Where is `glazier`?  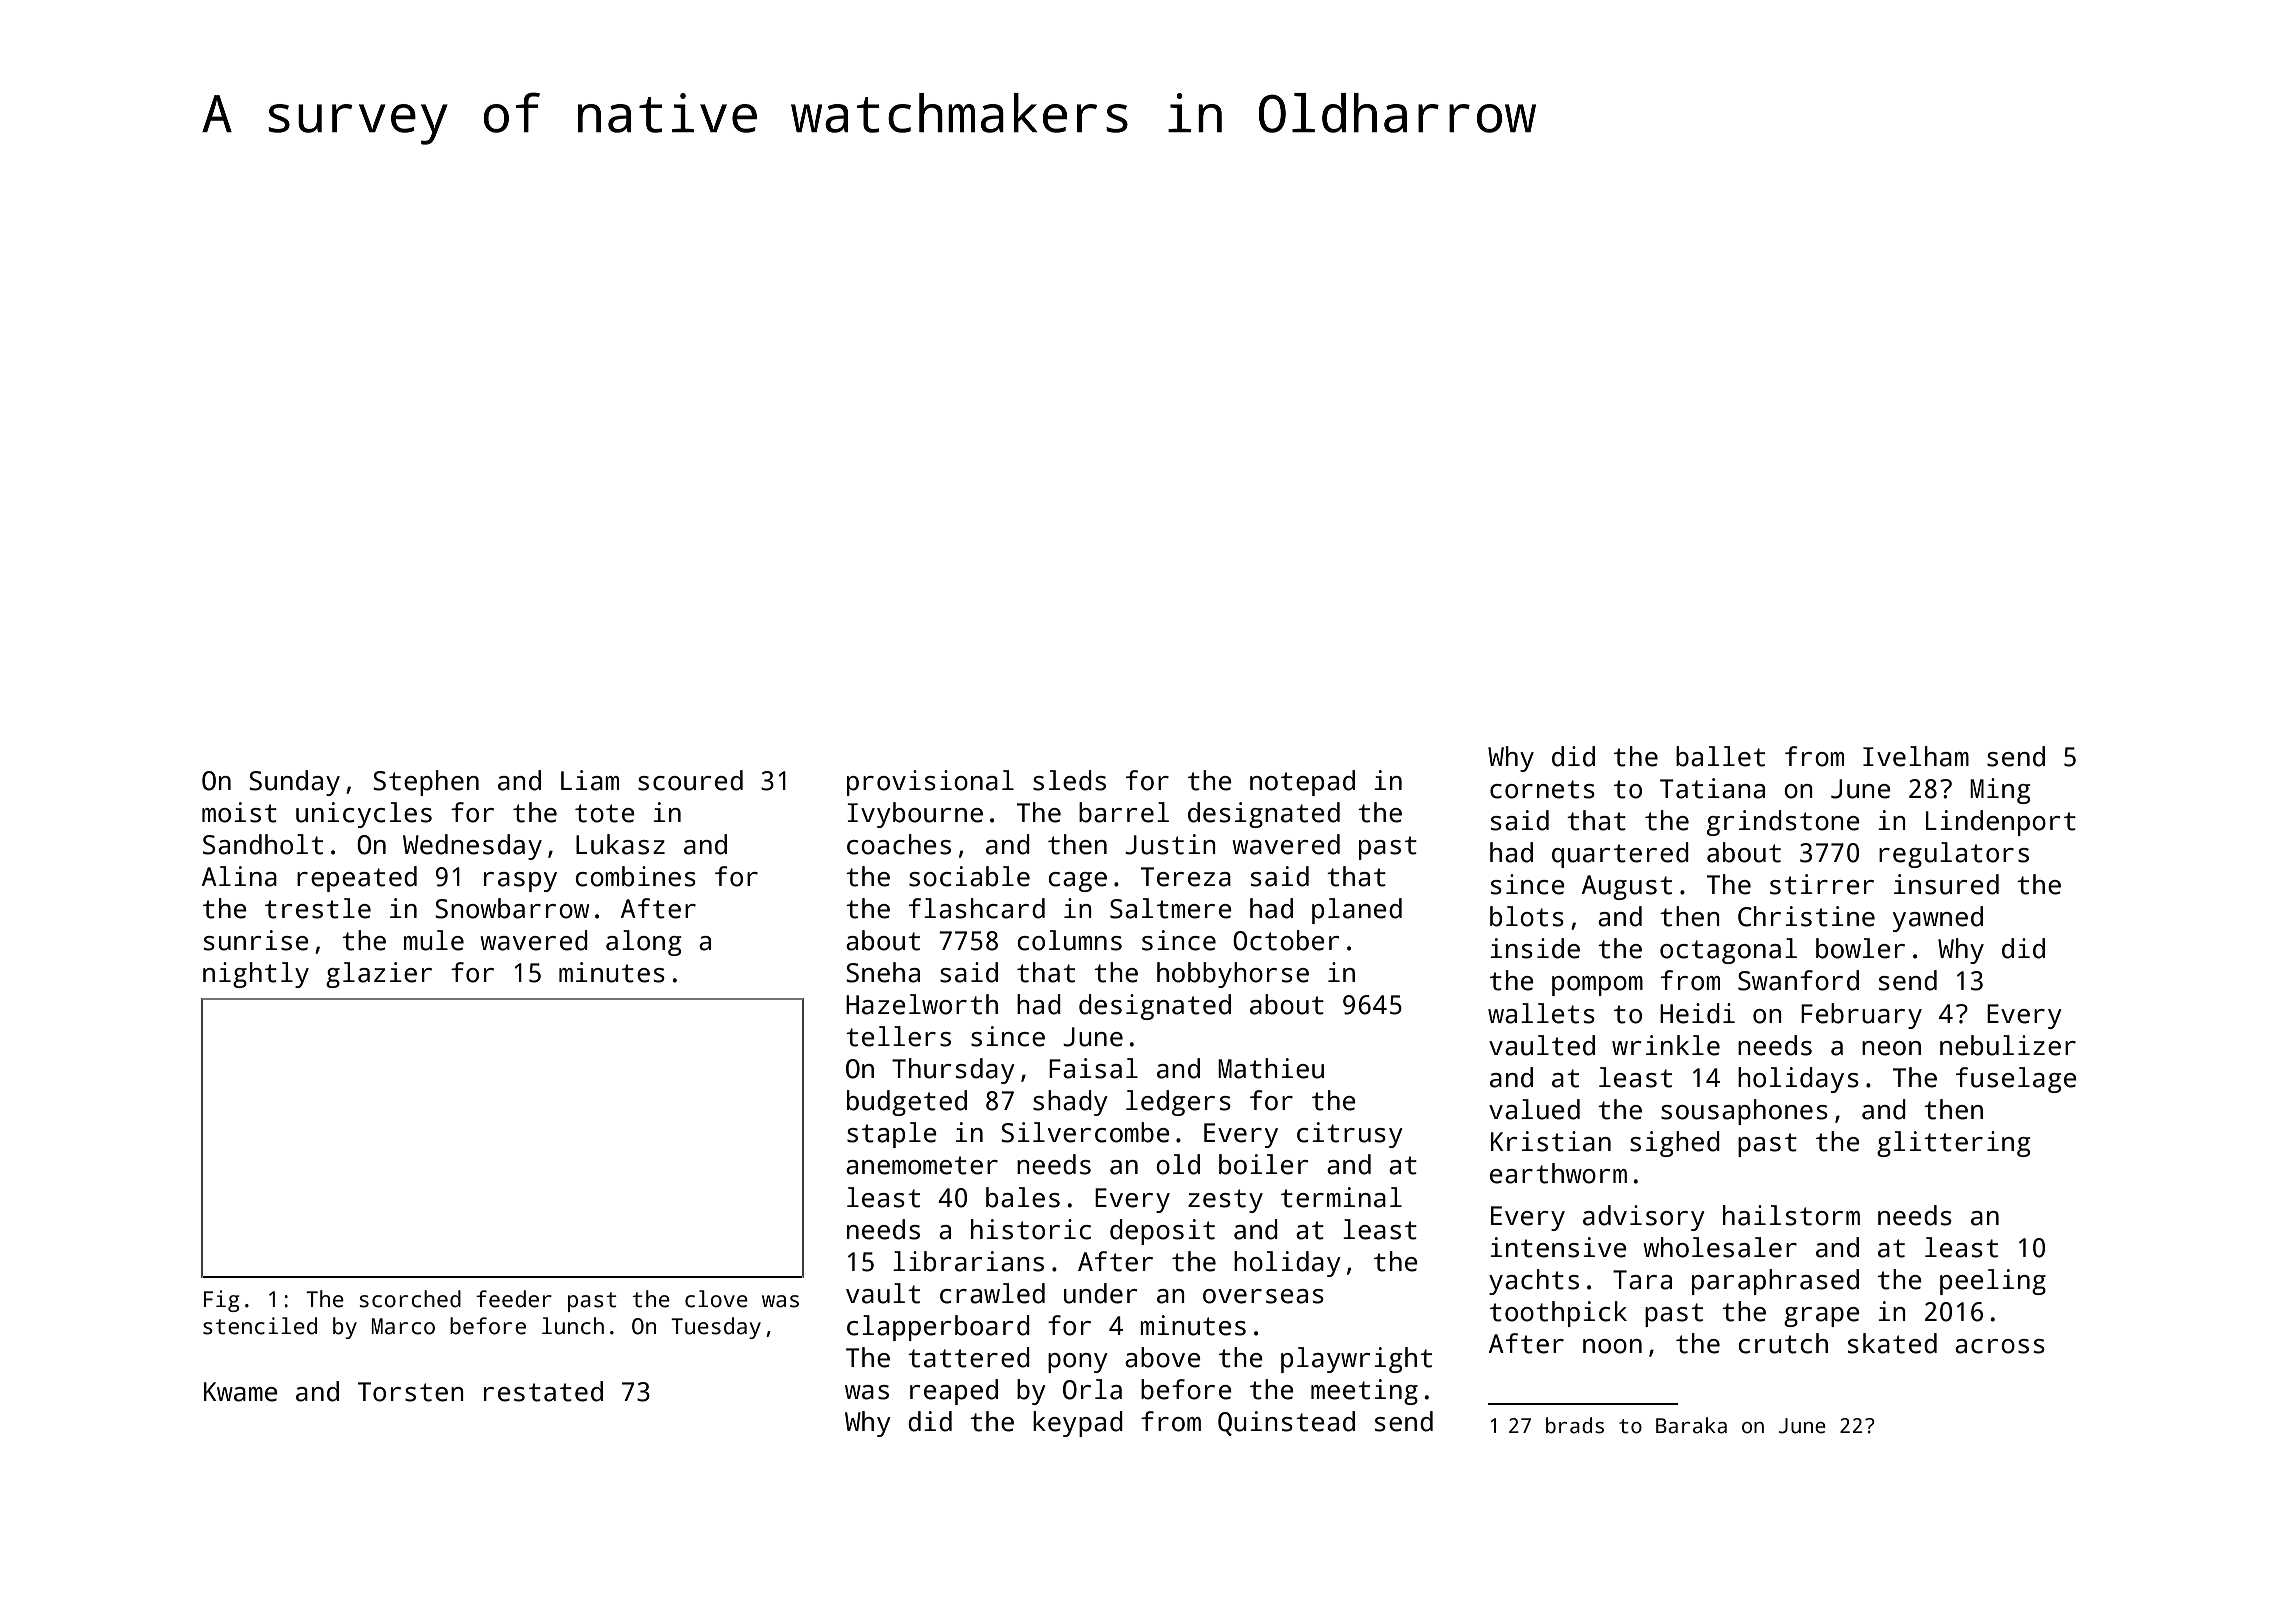 glazier is located at coordinates (379, 975).
